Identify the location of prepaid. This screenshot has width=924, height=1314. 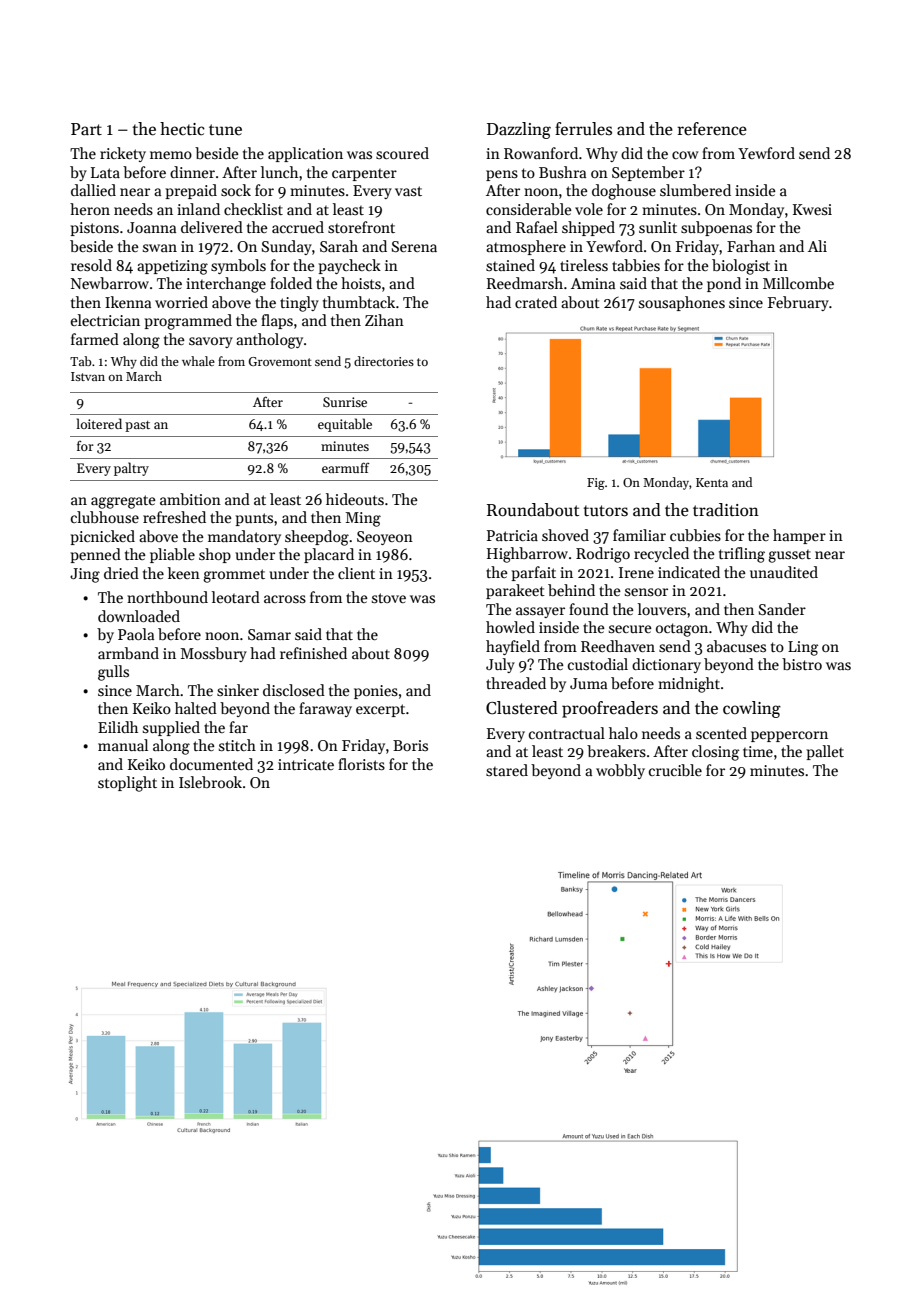
(191, 191).
